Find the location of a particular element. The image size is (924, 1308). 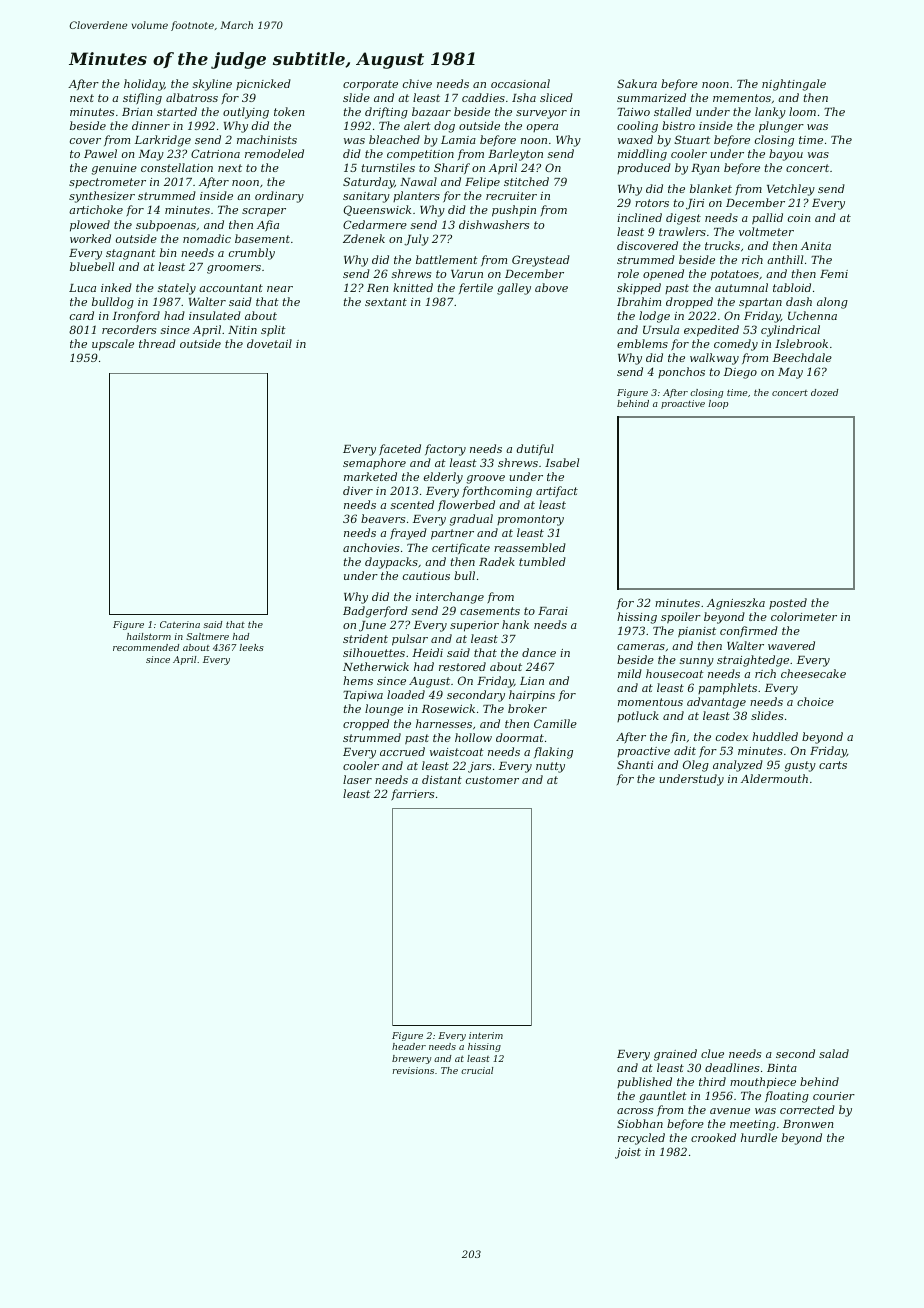

laser is located at coordinates (357, 779).
